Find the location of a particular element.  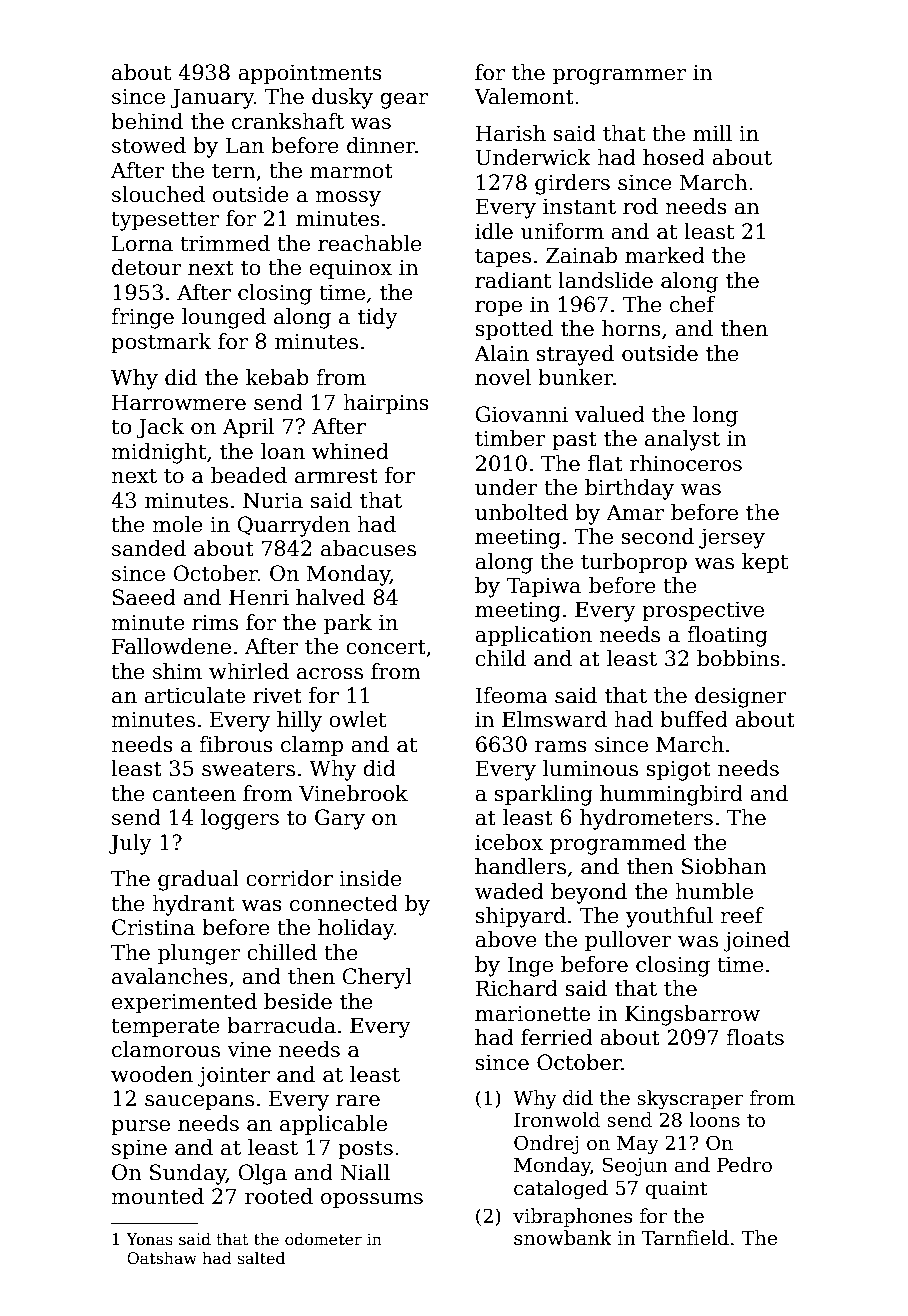

articulate is located at coordinates (194, 695).
